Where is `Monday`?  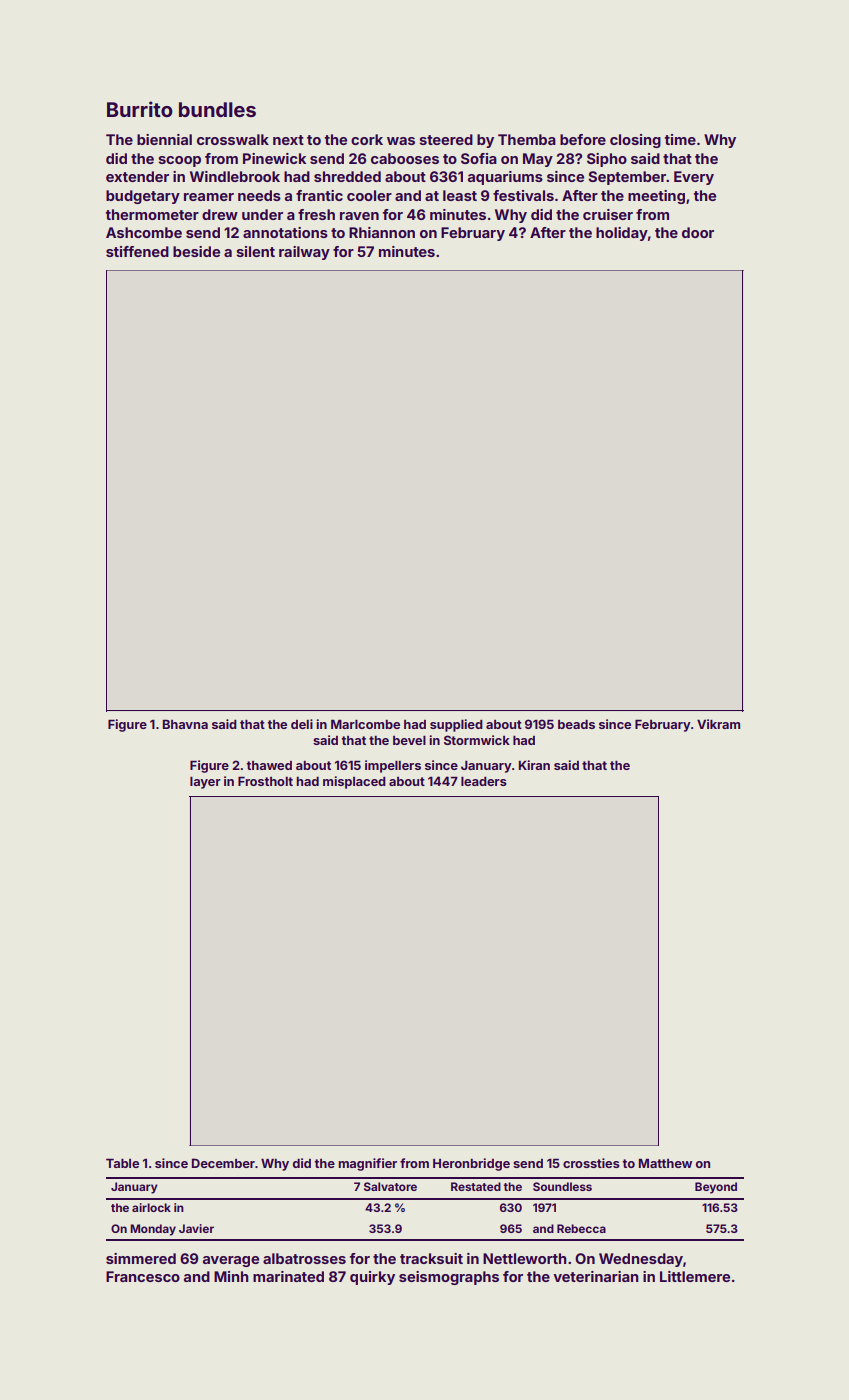
Monday is located at coordinates (153, 1230).
